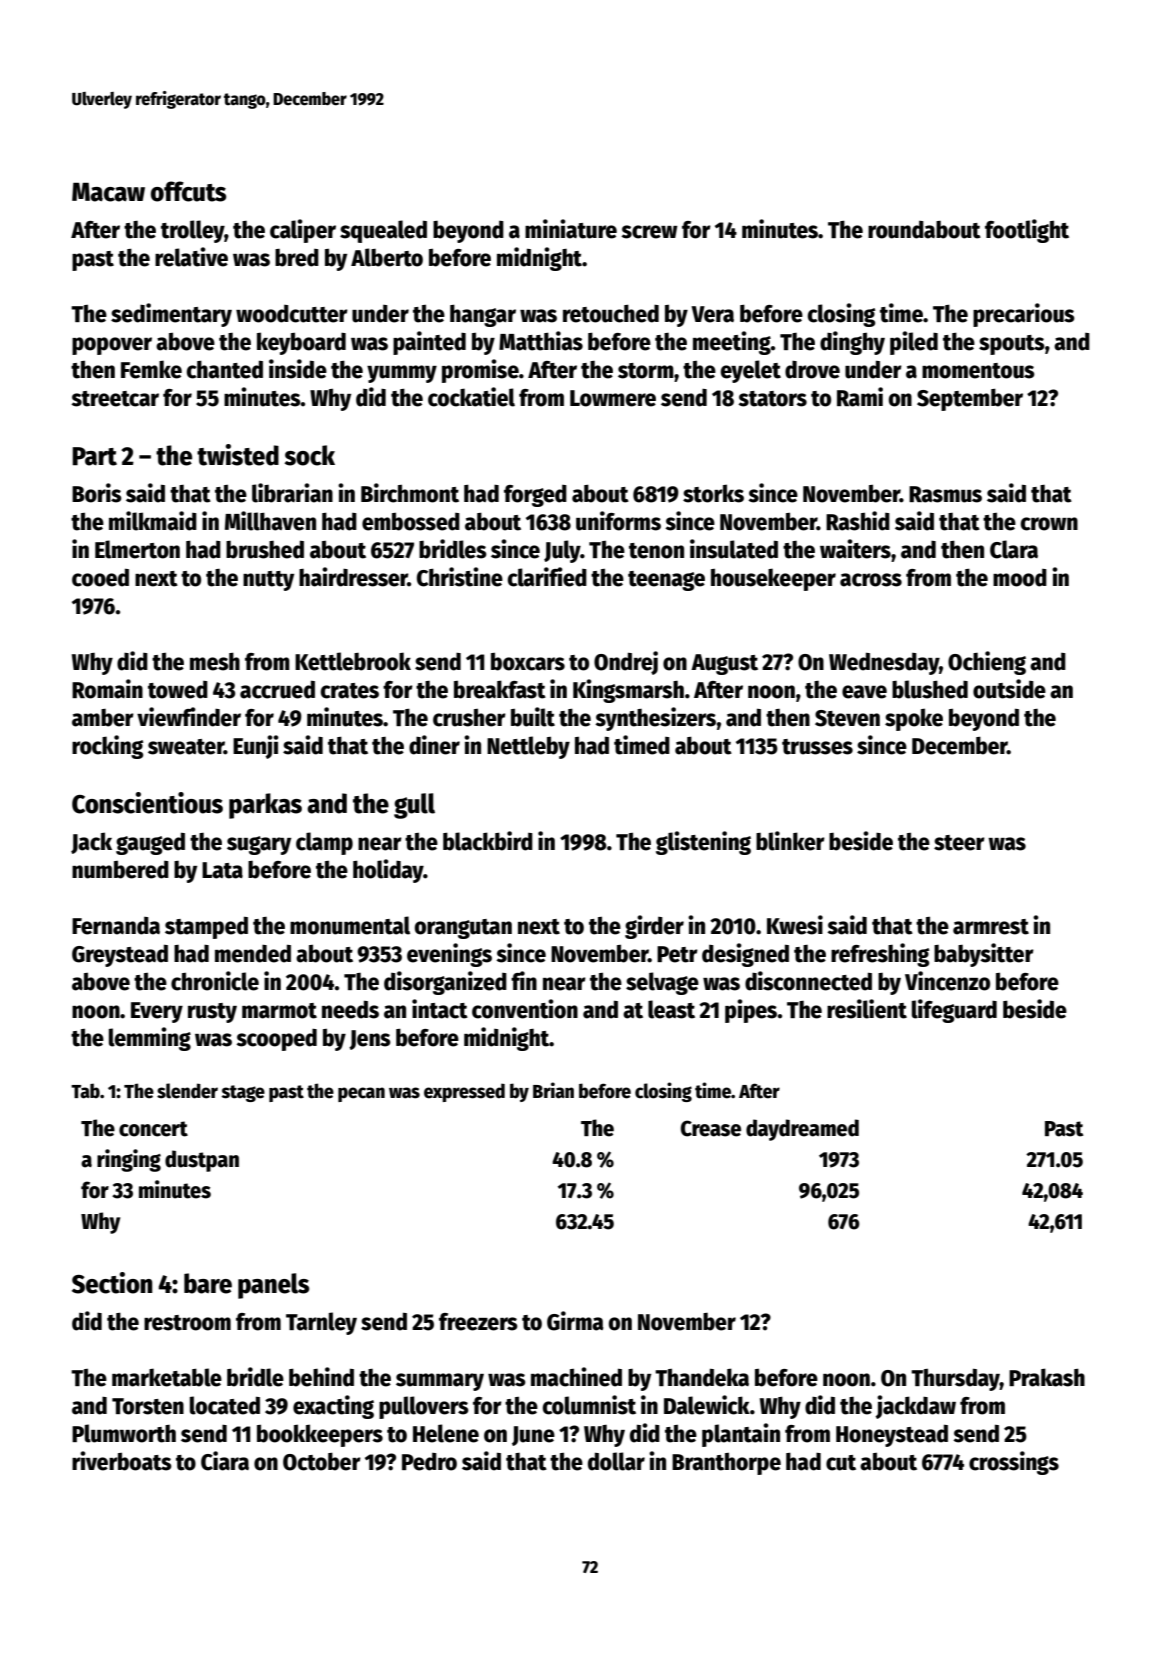  I want to click on June, so click(533, 1436).
